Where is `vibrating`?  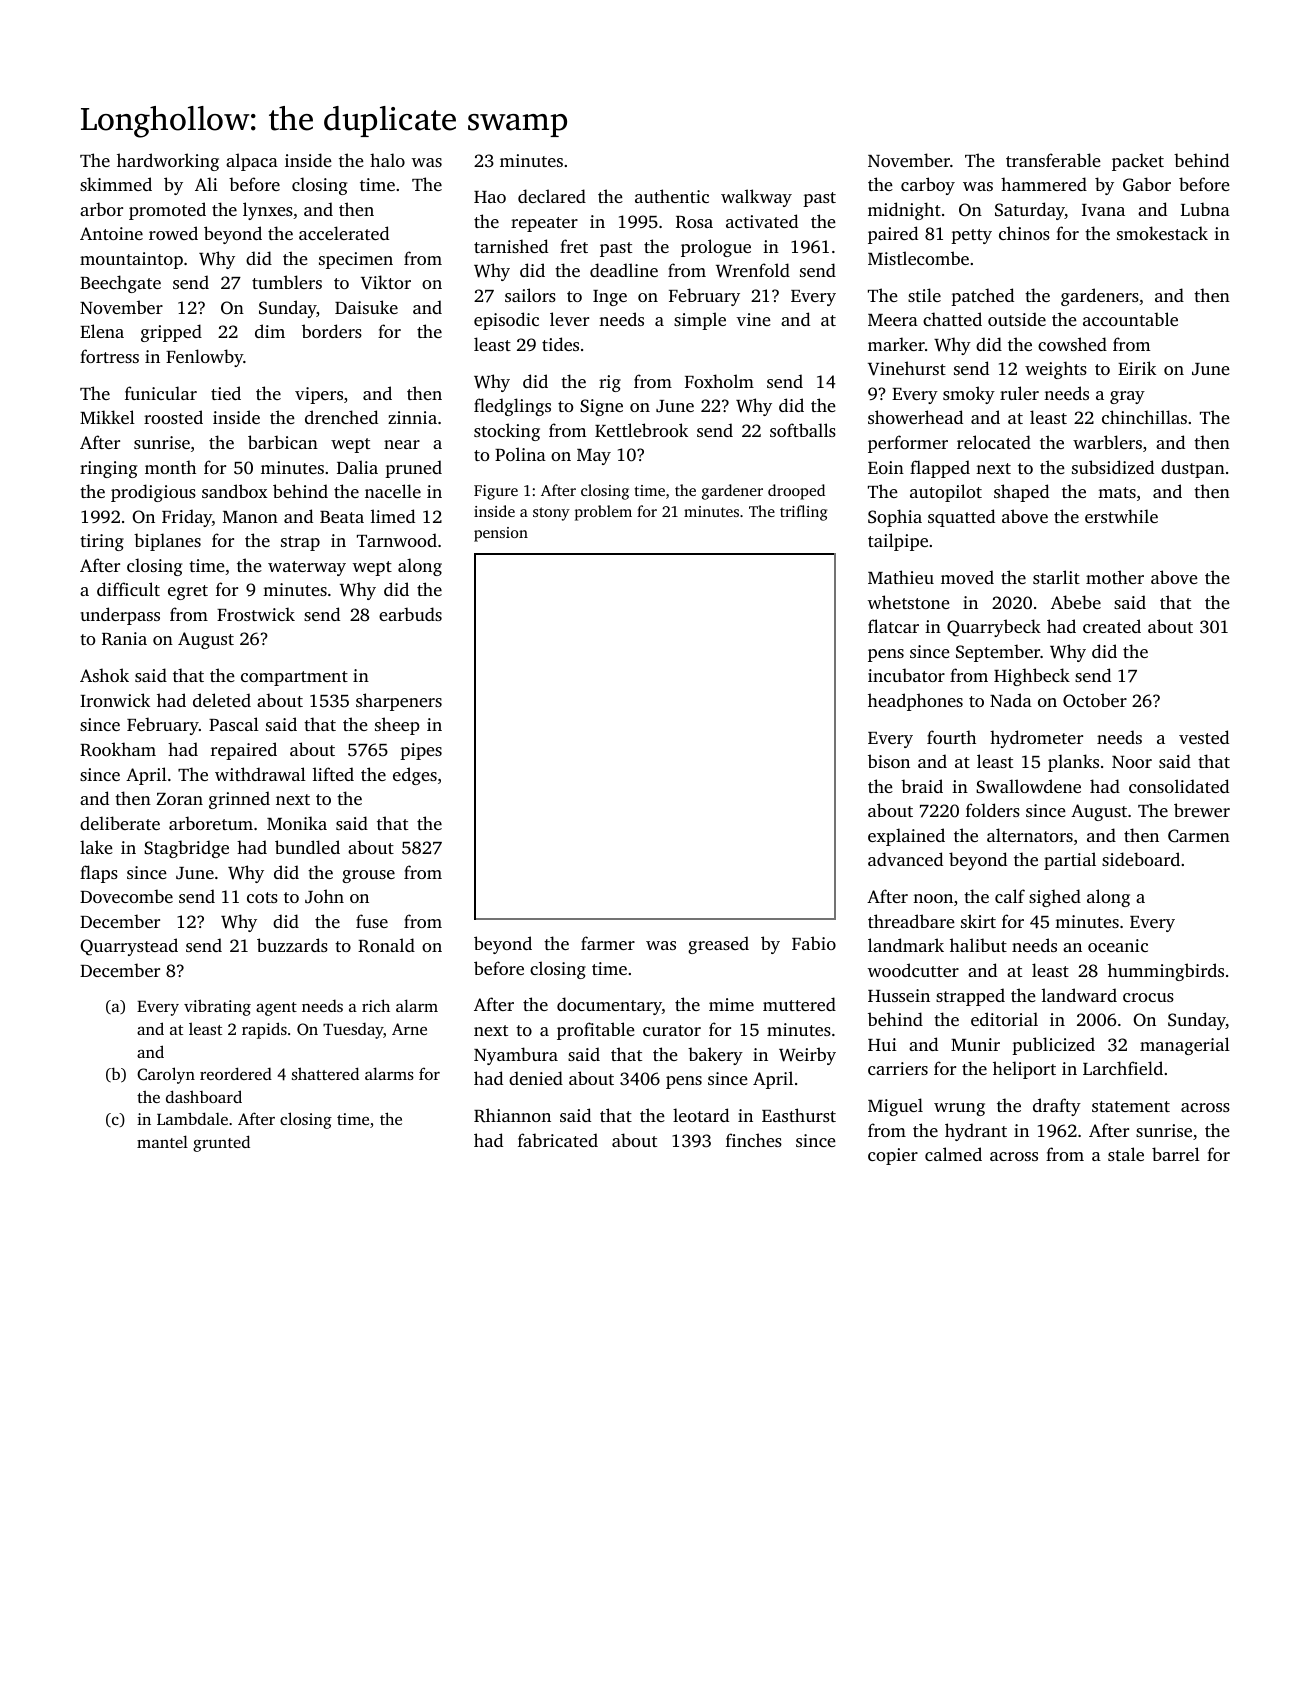
vibrating is located at coordinates (217, 1007).
